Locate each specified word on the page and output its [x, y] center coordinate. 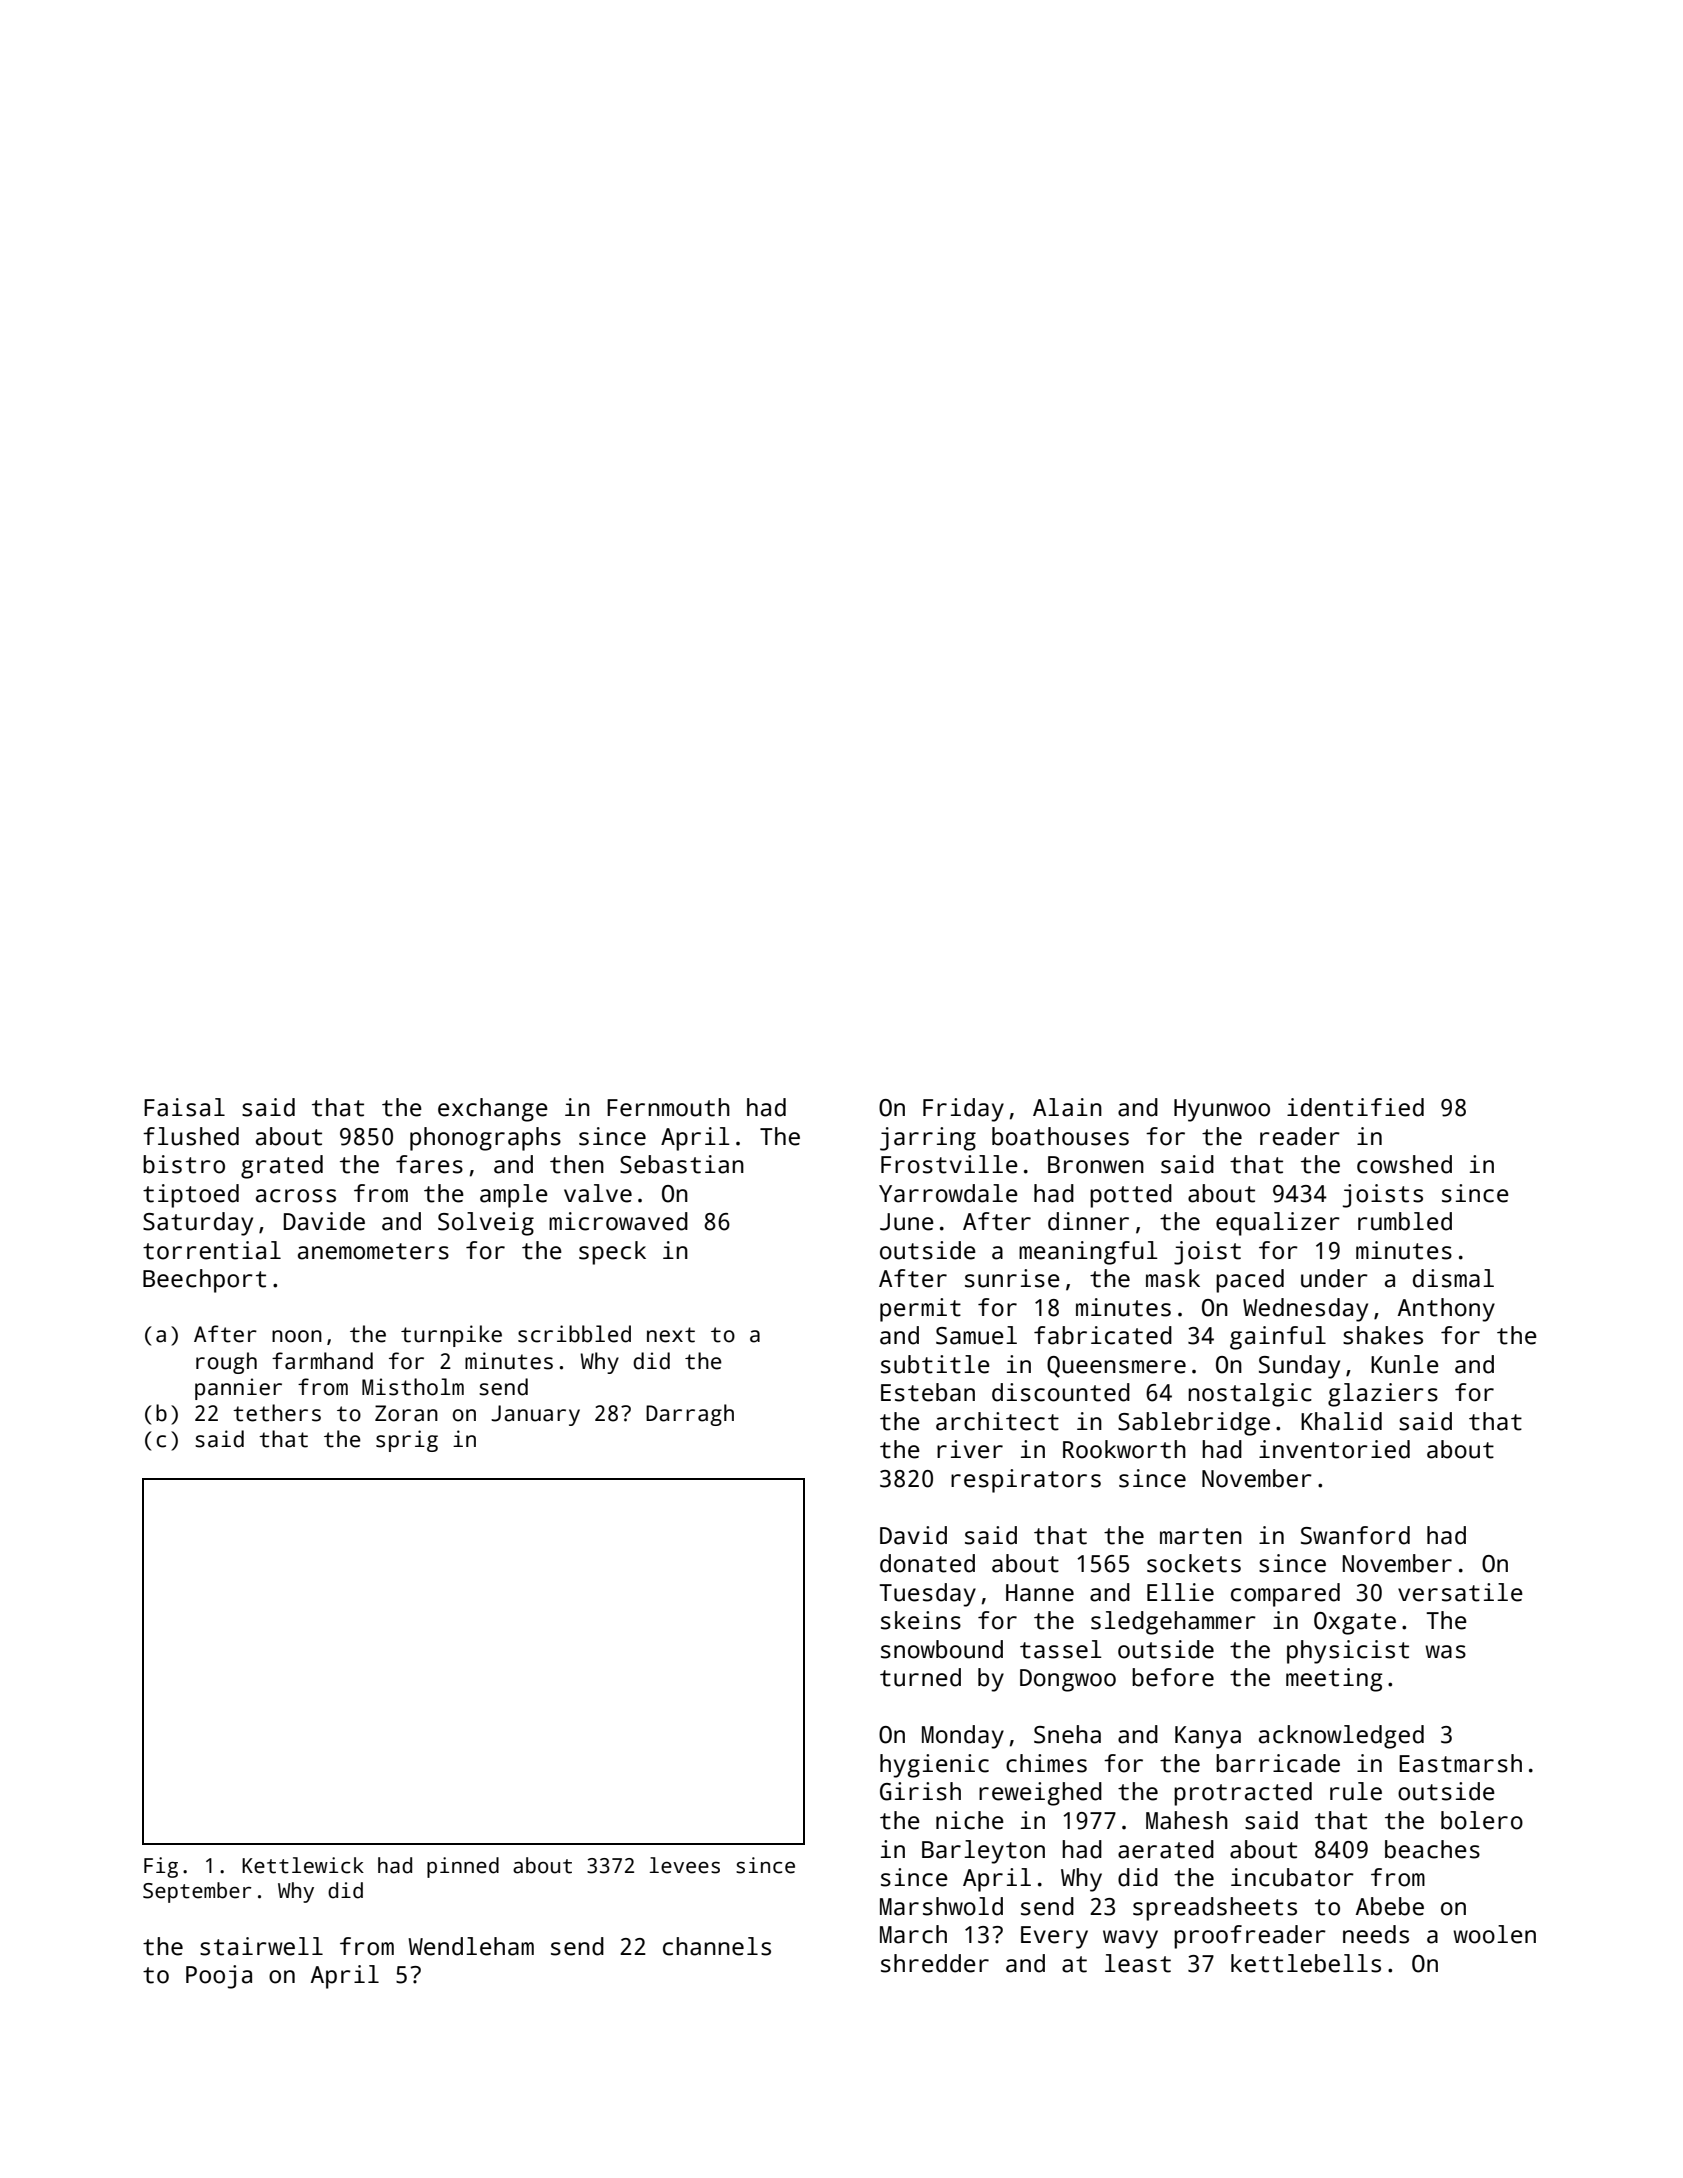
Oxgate [1355, 1623]
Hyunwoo [1222, 1110]
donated [927, 1563]
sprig [407, 1441]
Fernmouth [668, 1107]
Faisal [184, 1107]
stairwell [261, 1946]
